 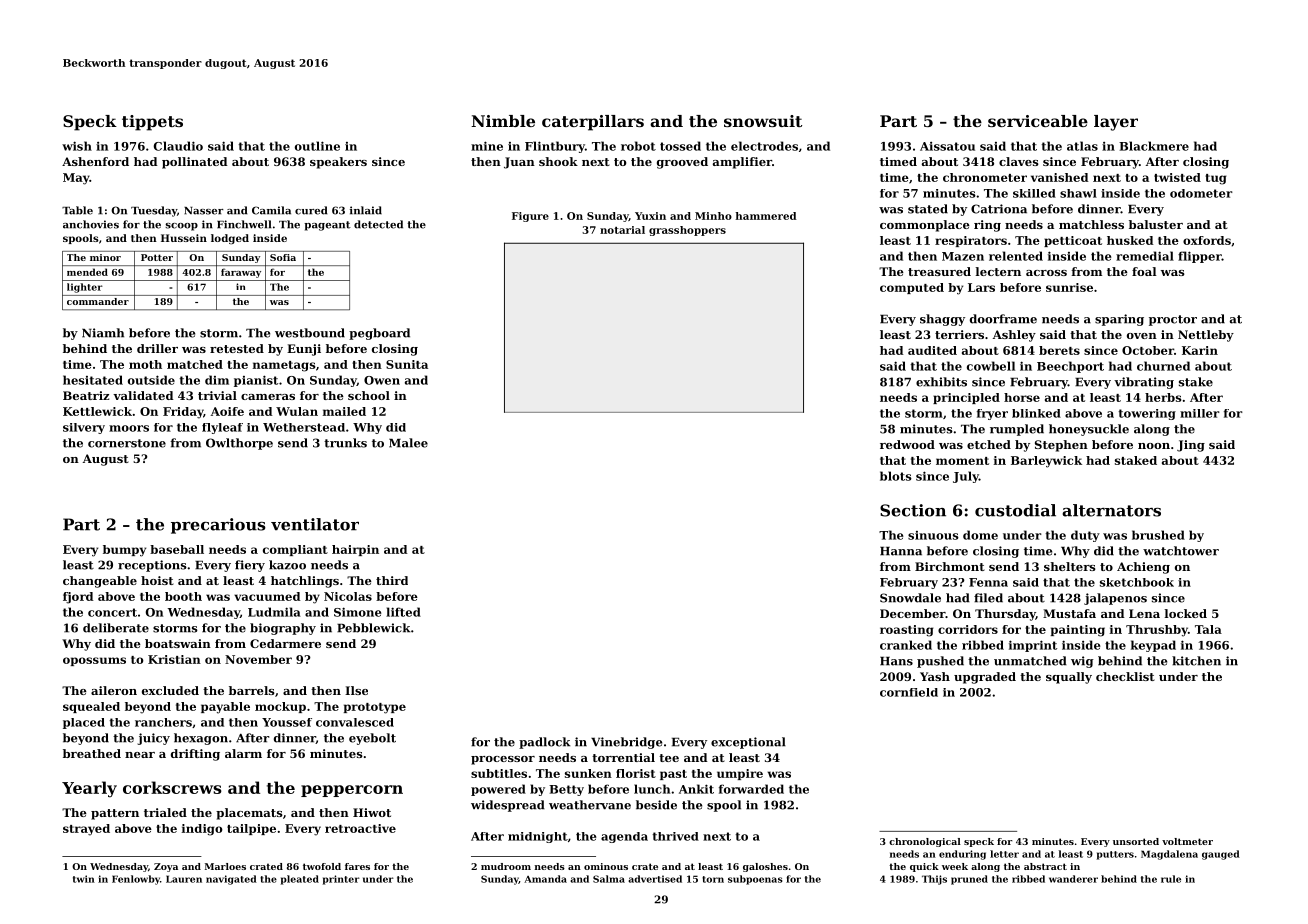 What do you see at coordinates (588, 773) in the image?
I see `sunken` at bounding box center [588, 773].
